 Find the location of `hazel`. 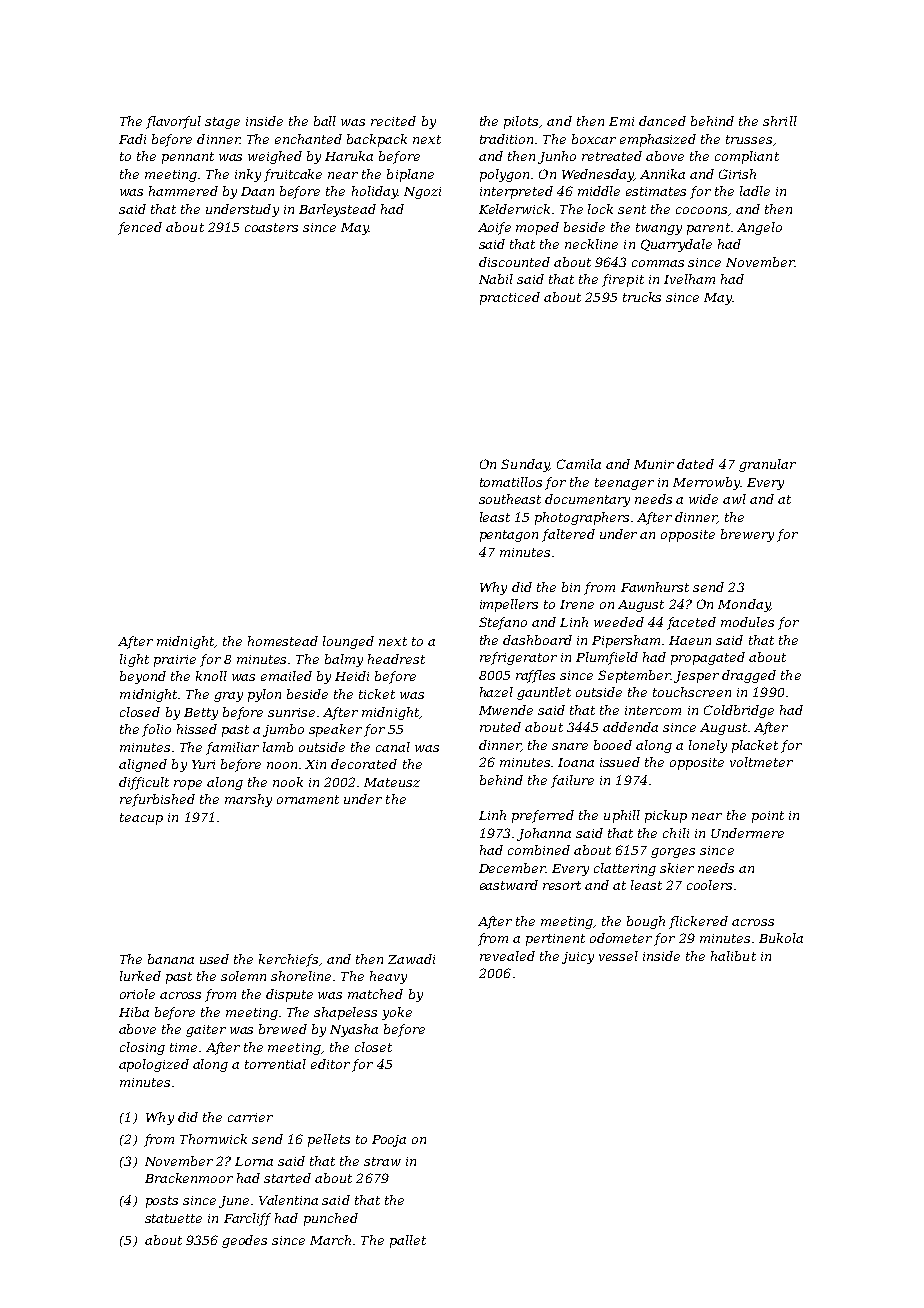

hazel is located at coordinates (496, 692).
